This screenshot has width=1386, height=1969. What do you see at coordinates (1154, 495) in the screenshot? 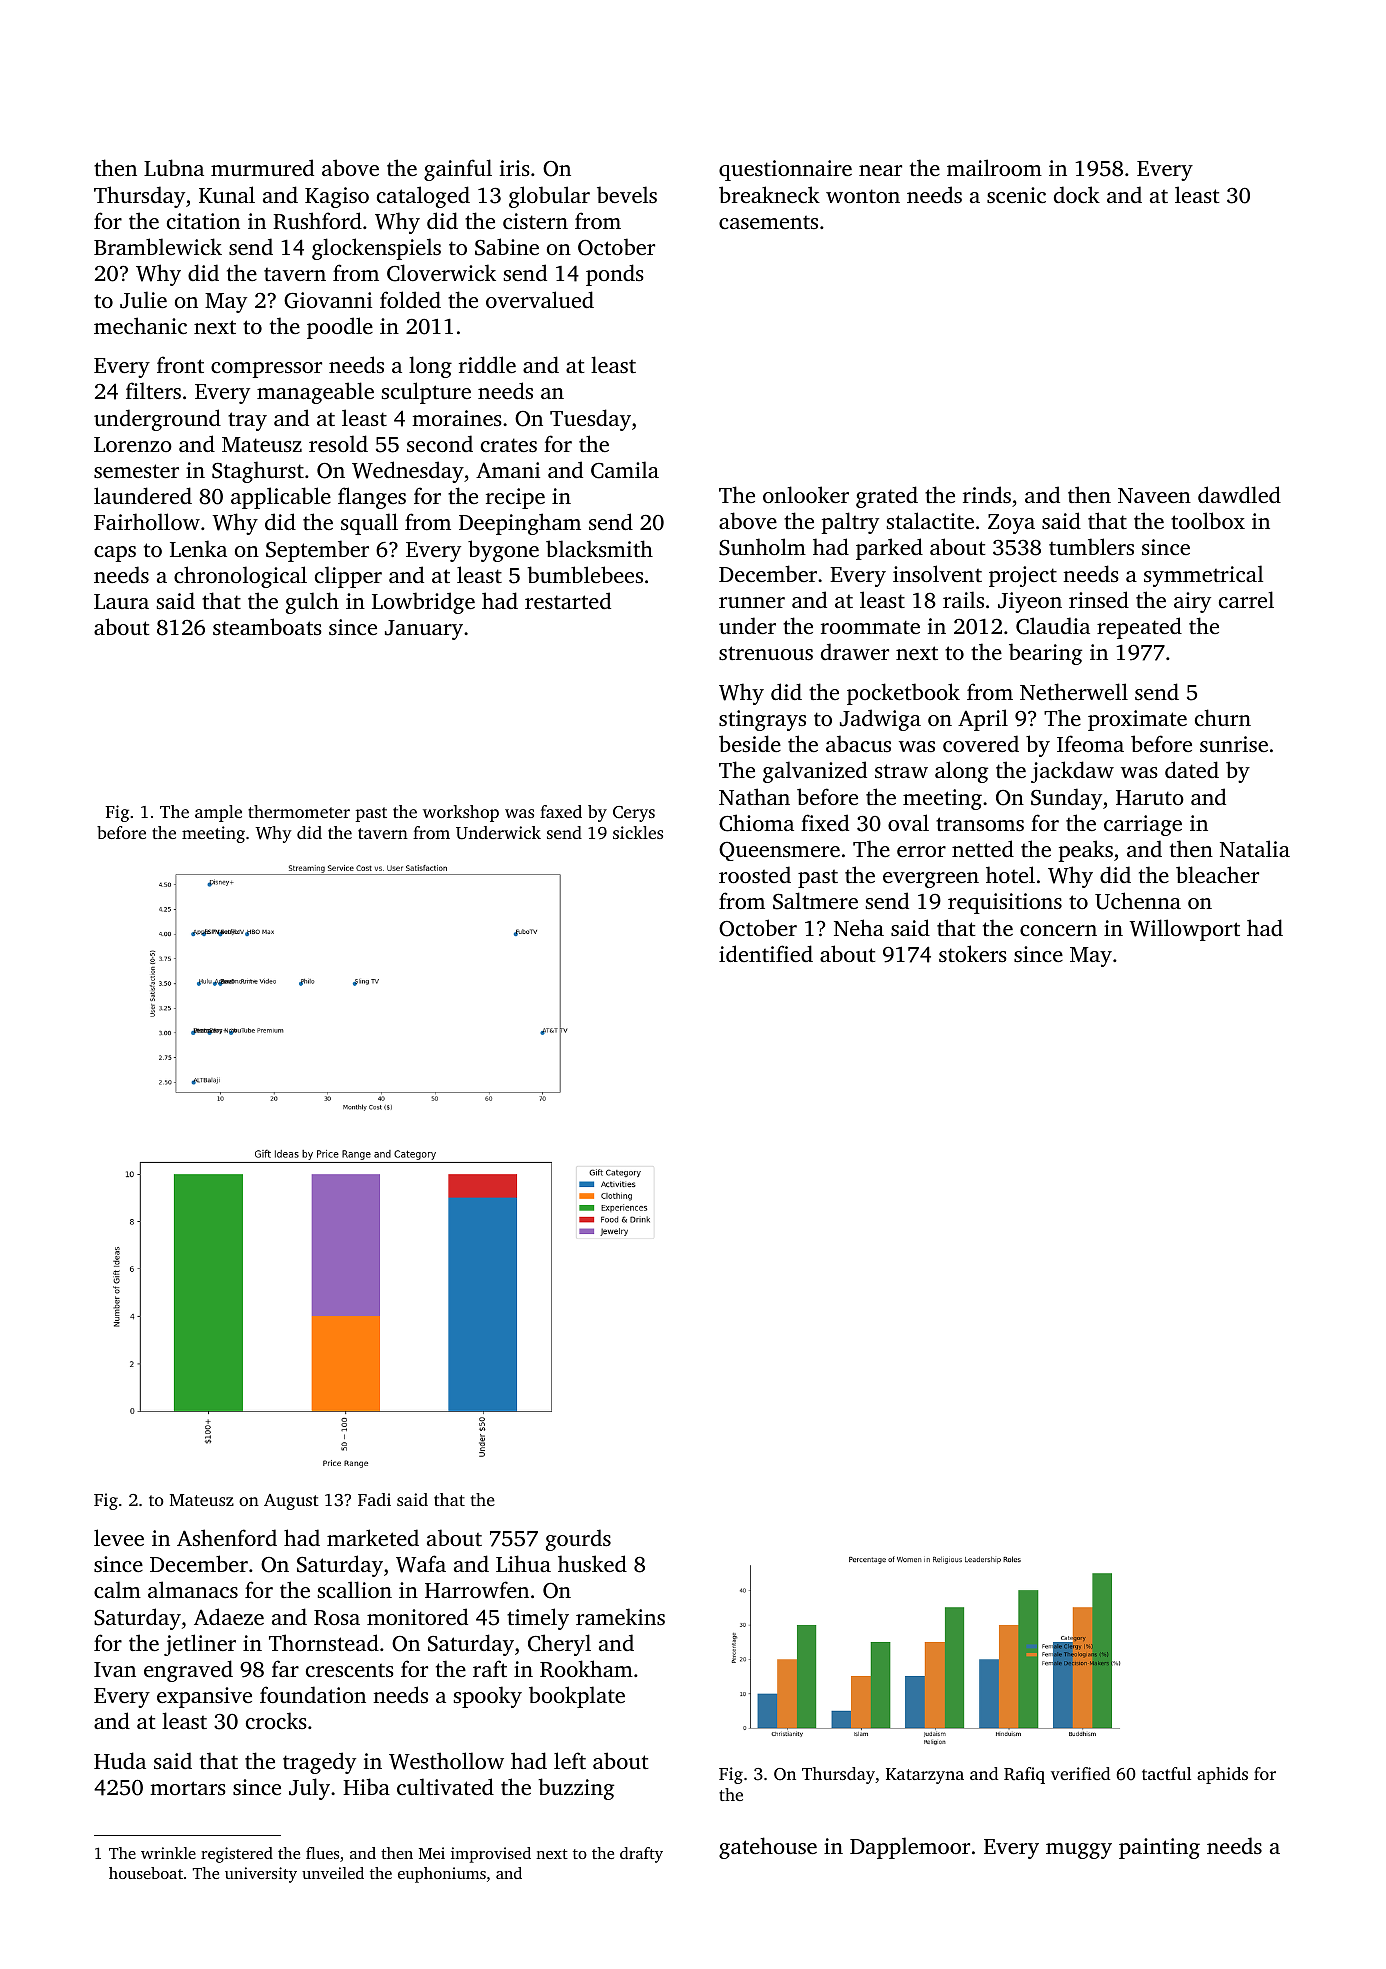
I see `Naveen` at bounding box center [1154, 495].
